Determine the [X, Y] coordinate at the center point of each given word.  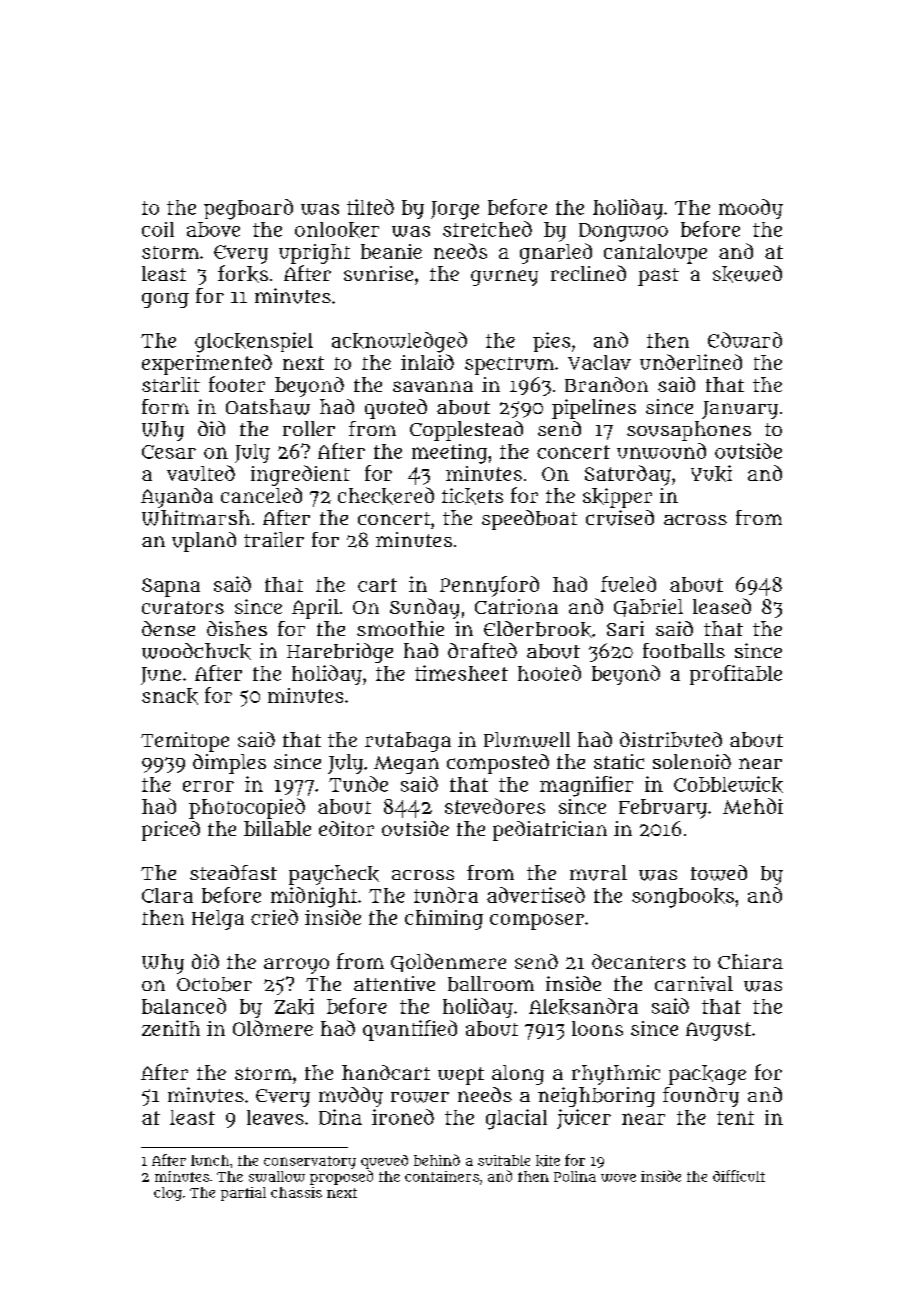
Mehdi [753, 806]
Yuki [711, 473]
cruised [620, 518]
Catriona [516, 606]
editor [346, 828]
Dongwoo [623, 232]
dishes [237, 628]
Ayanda [177, 498]
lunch [210, 1160]
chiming [444, 920]
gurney [504, 278]
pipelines [594, 409]
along [518, 1075]
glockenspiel [254, 342]
